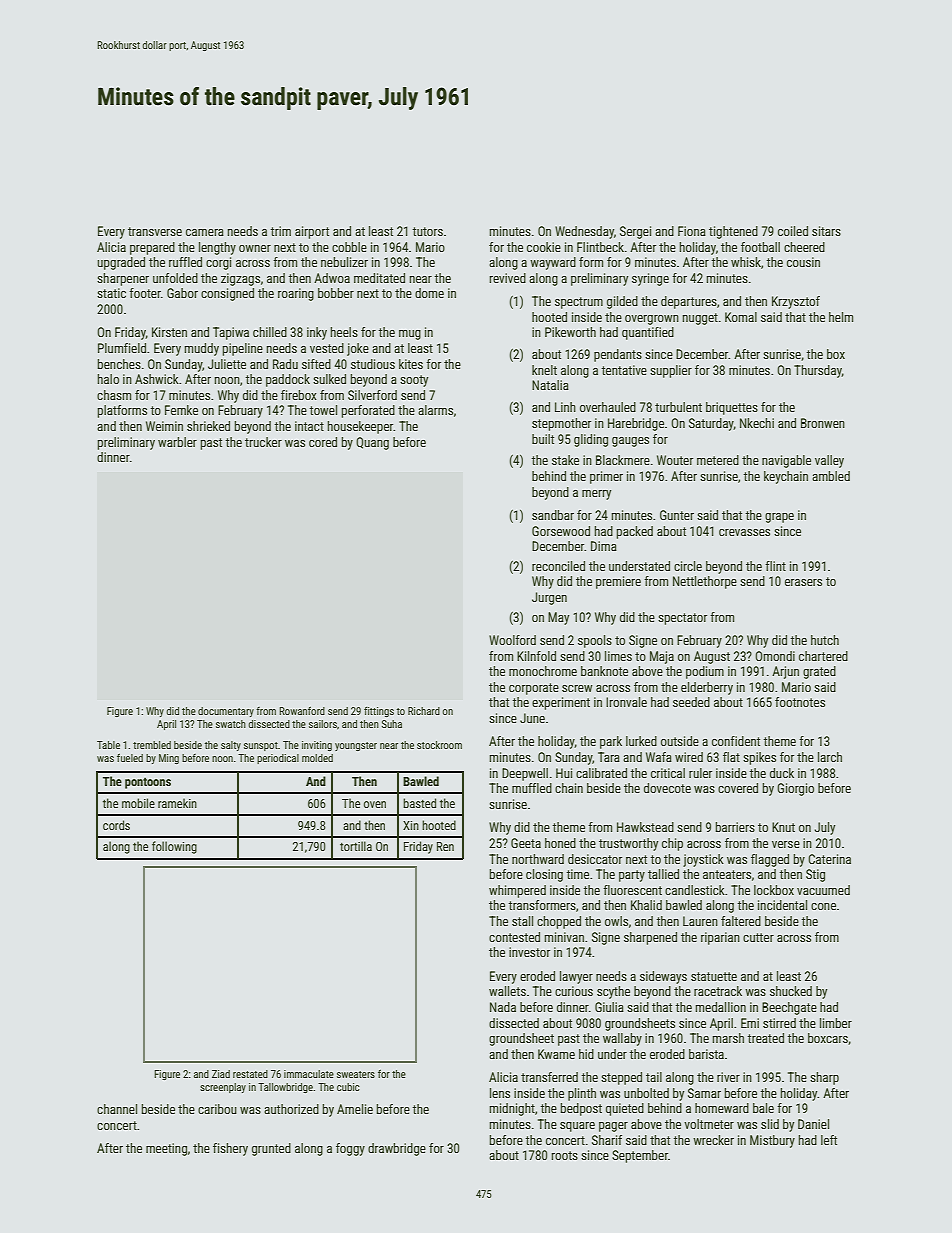  I want to click on Woolford, so click(512, 640).
